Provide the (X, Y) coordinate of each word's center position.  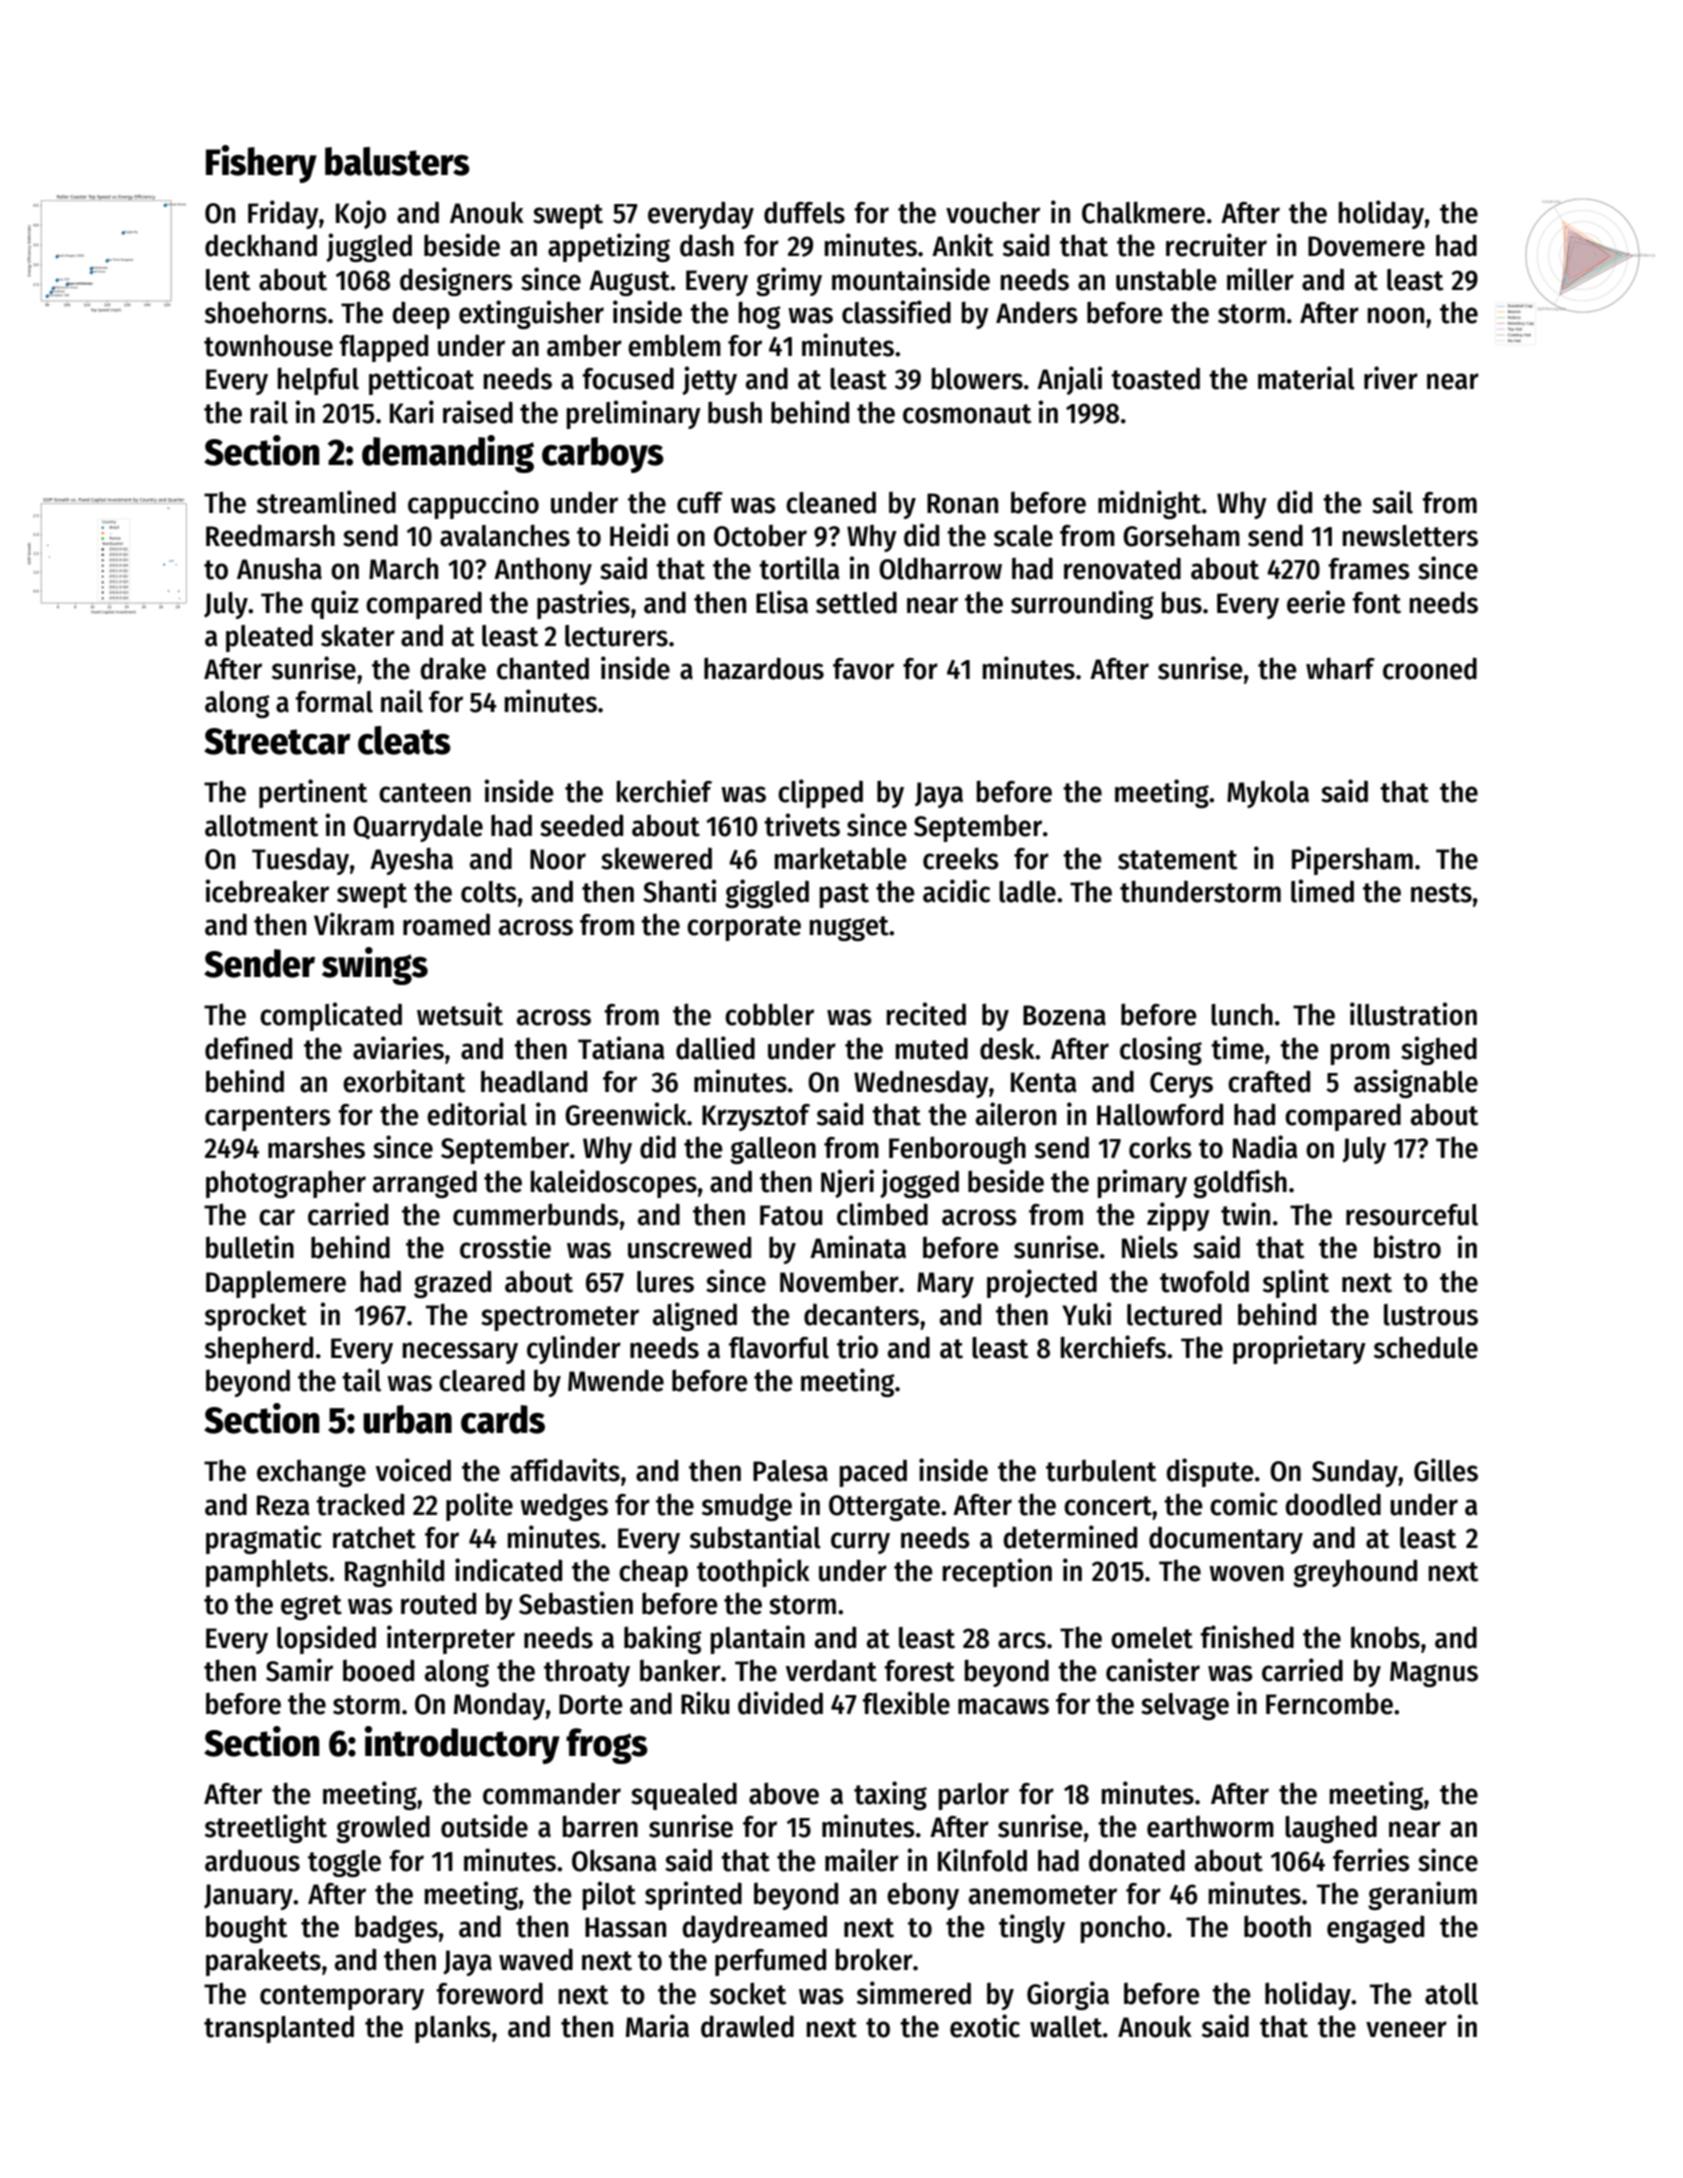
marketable (841, 858)
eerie (1316, 602)
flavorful (779, 1348)
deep (421, 315)
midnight (1149, 504)
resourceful (1412, 1215)
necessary (460, 1353)
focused (628, 378)
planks (453, 2029)
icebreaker (267, 891)
